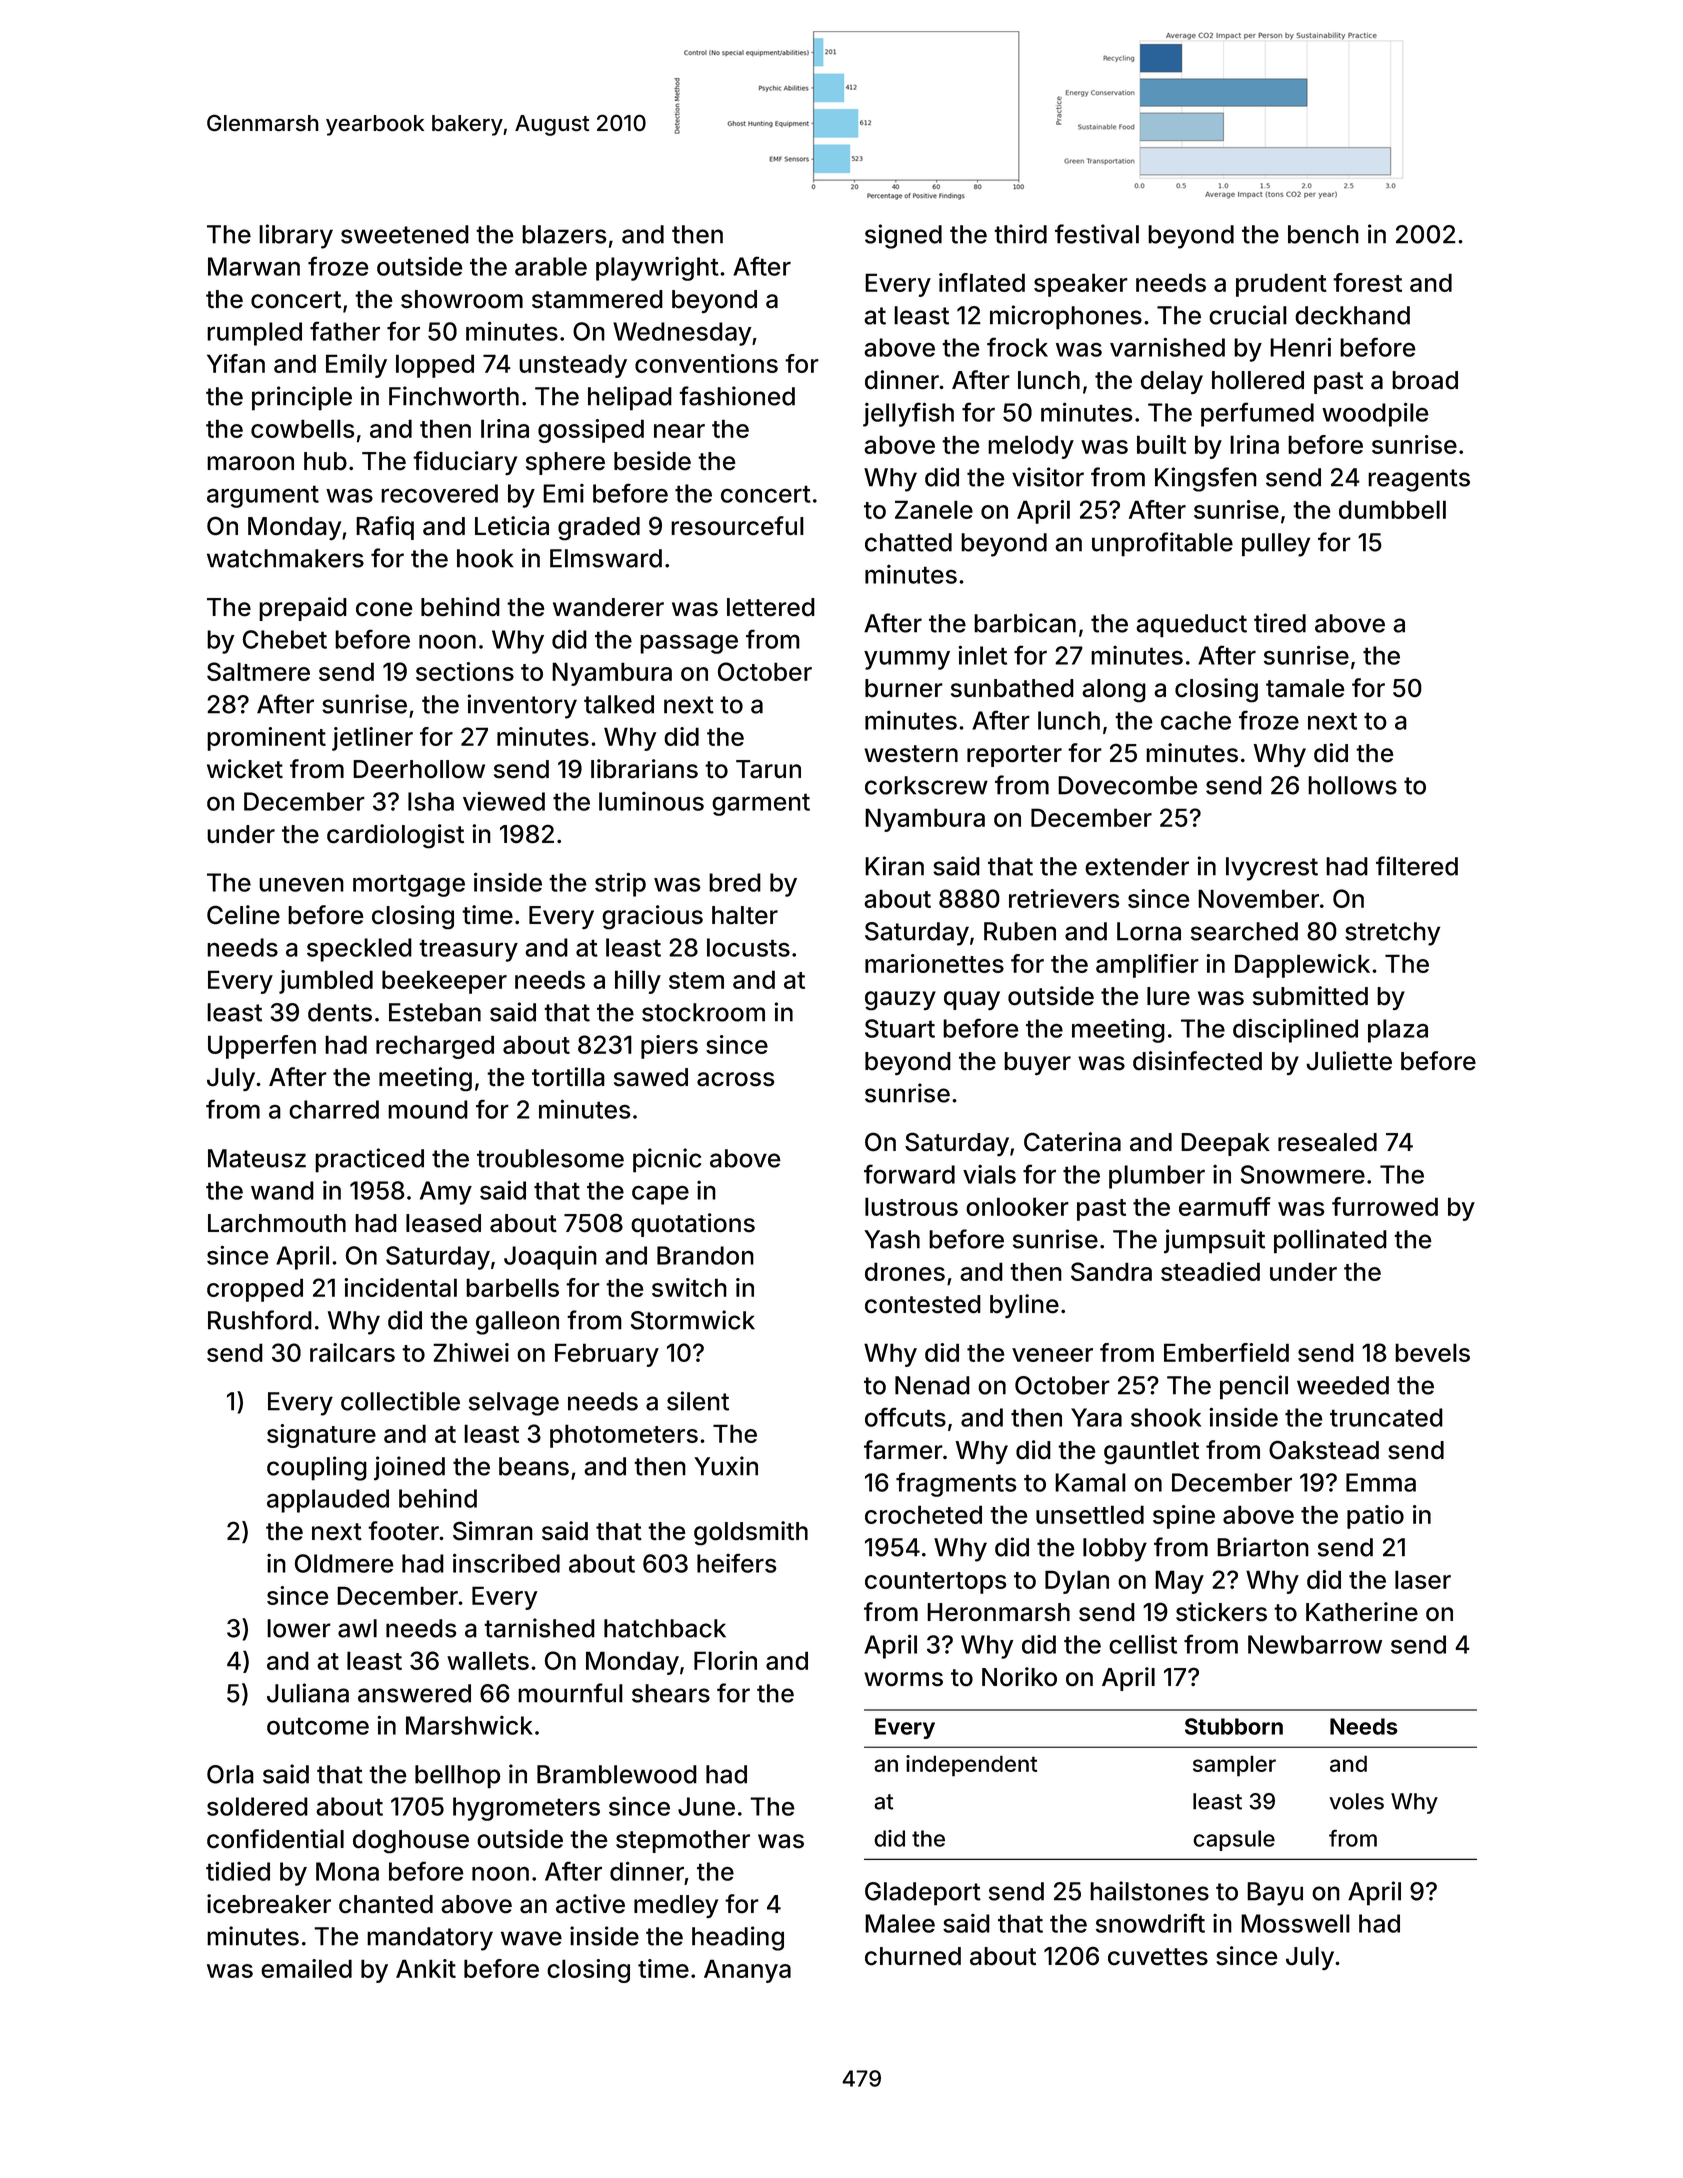  I want to click on sampler, so click(1234, 1766).
